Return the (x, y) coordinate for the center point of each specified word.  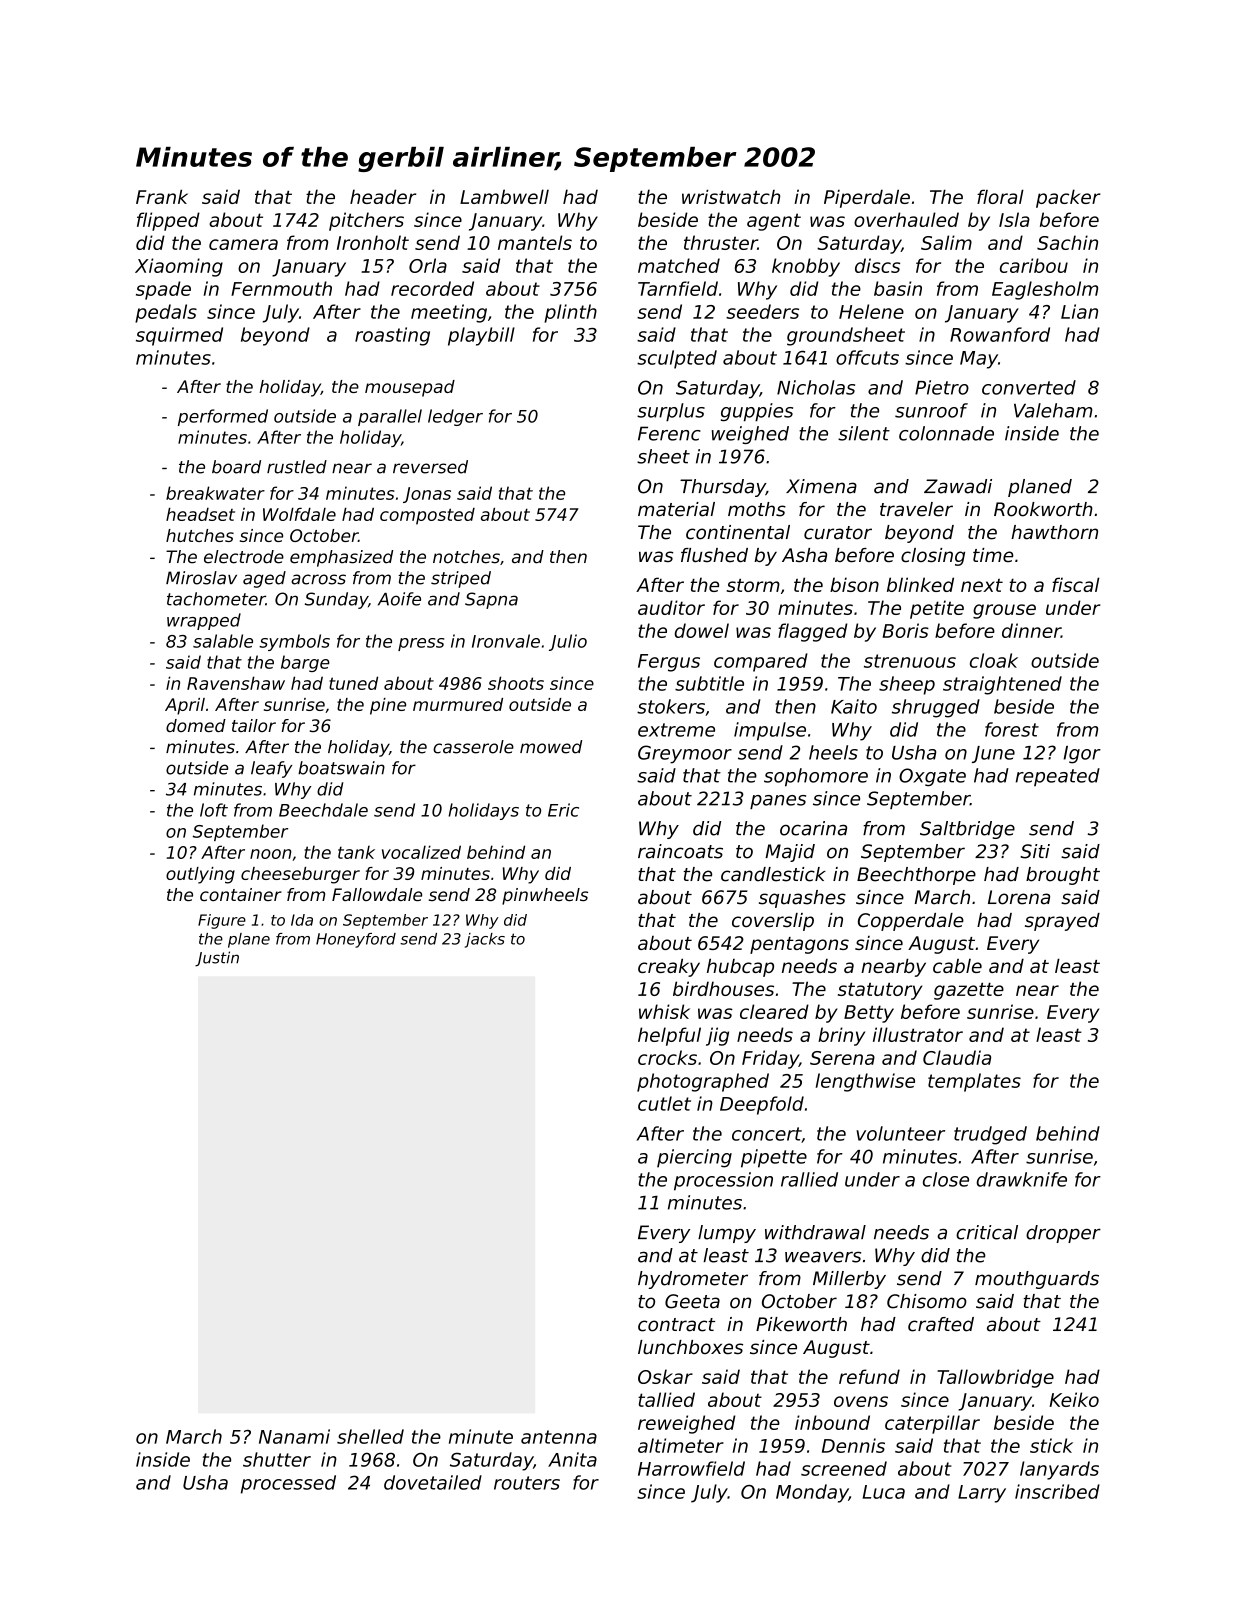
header (383, 196)
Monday (812, 1493)
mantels (535, 242)
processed (288, 1484)
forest (1012, 729)
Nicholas (816, 387)
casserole (473, 747)
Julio (568, 642)
